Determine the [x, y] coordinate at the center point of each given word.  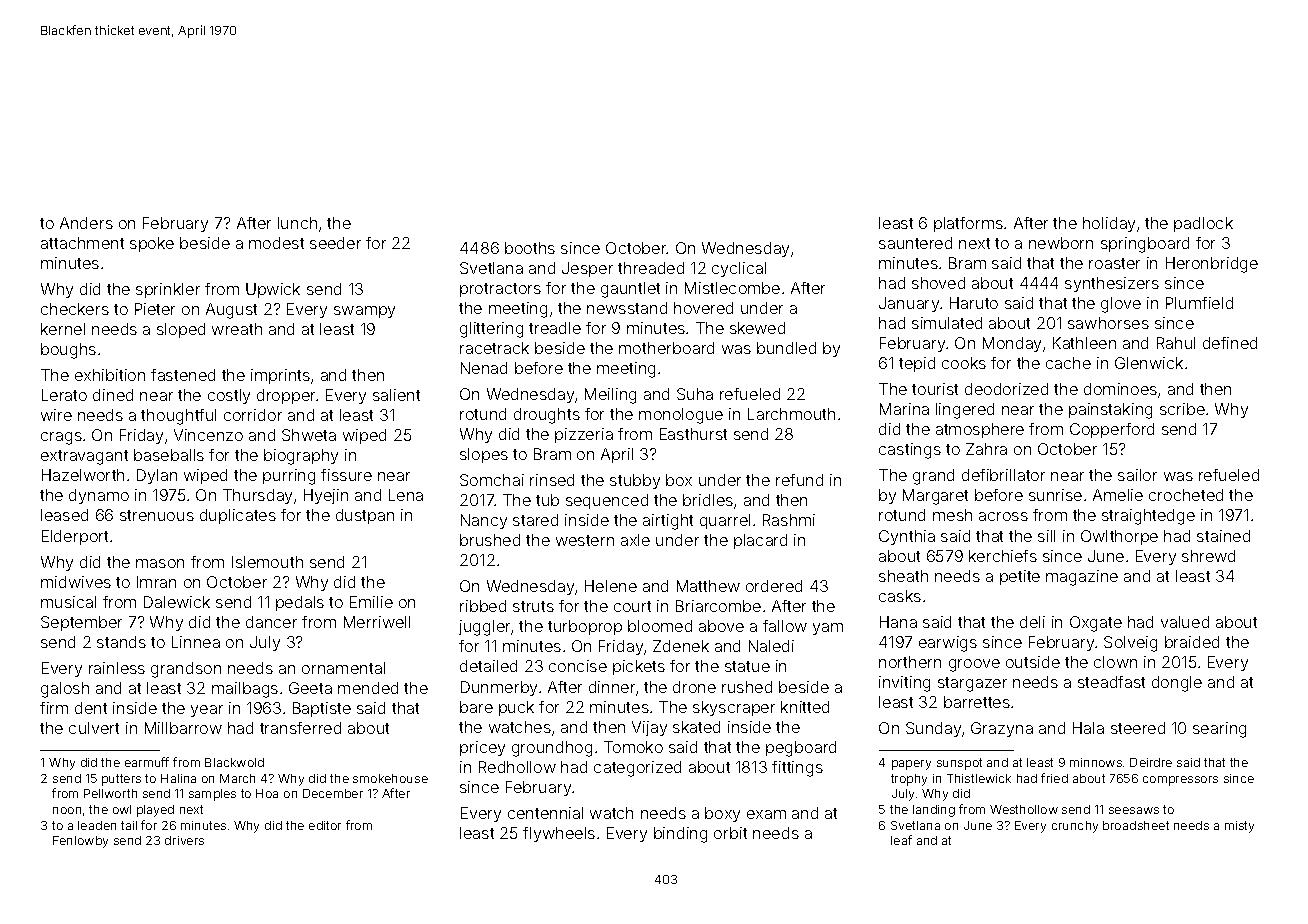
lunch [297, 223]
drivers [184, 840]
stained [1223, 536]
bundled [786, 348]
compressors [1180, 781]
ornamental [343, 668]
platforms [968, 224]
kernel [63, 329]
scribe [1182, 409]
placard [760, 541]
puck [516, 708]
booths [530, 248]
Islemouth [267, 562]
